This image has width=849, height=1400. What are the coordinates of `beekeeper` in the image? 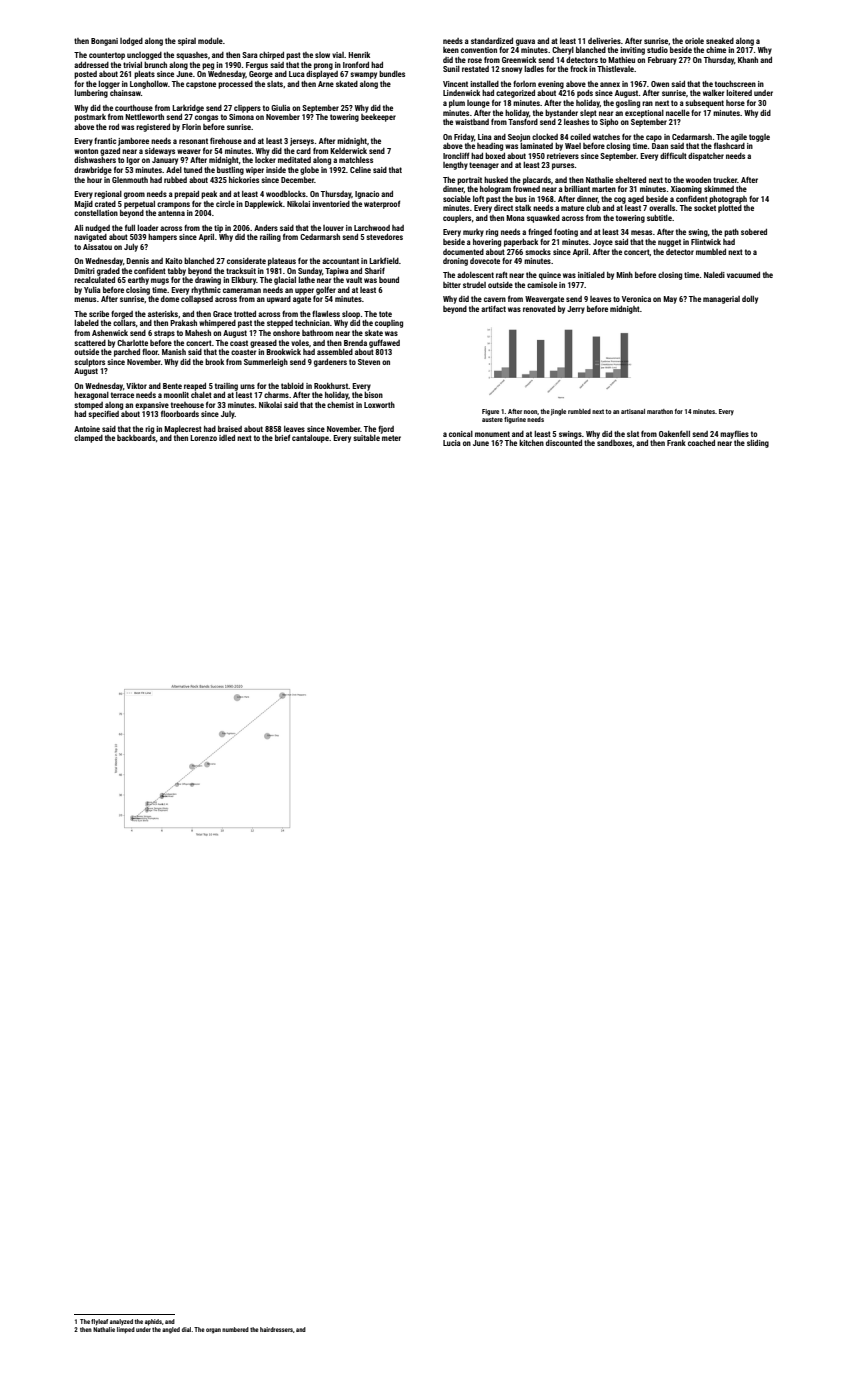 It's located at (378, 118).
